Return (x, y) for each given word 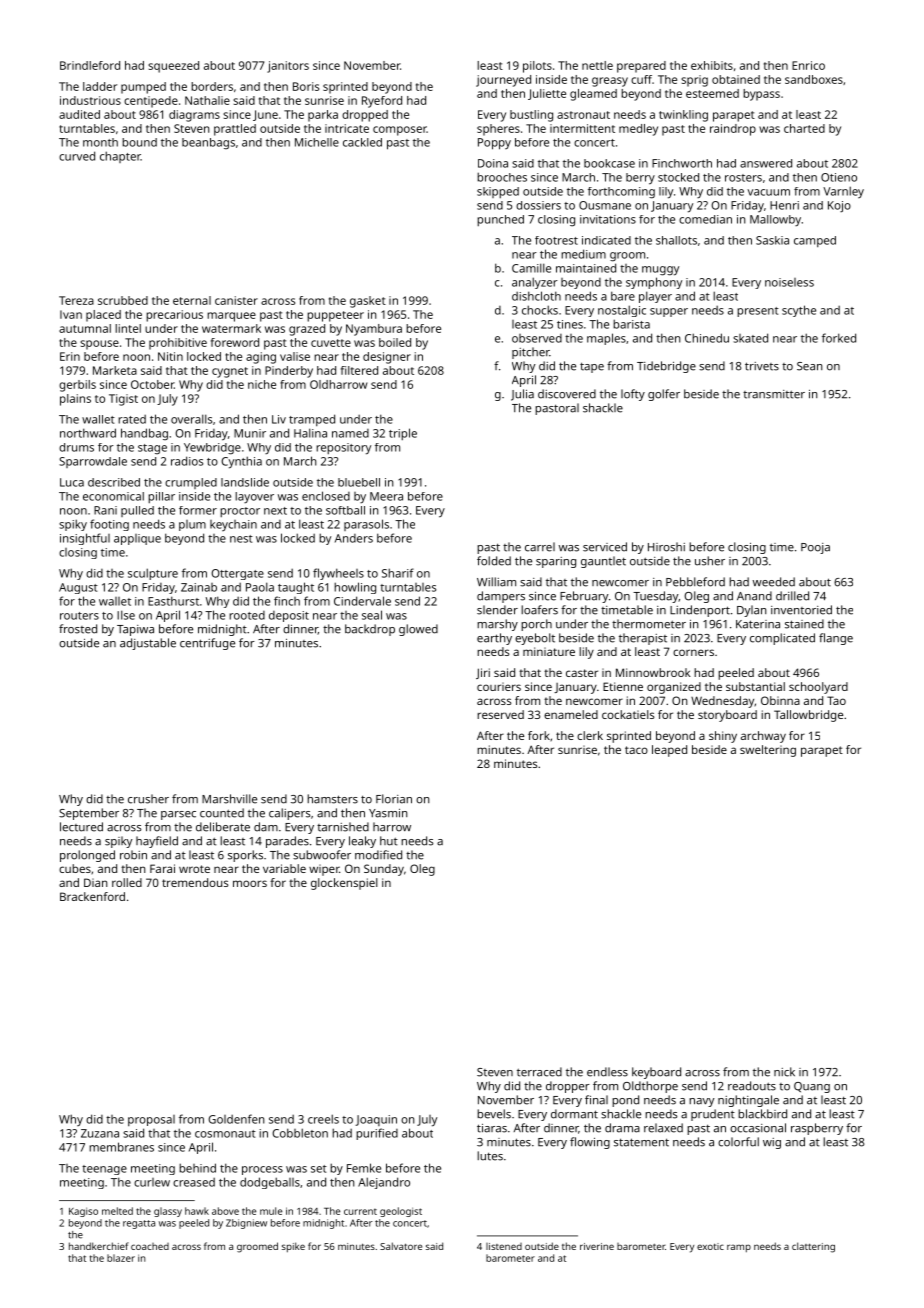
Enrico (808, 65)
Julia (522, 395)
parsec (178, 815)
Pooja (815, 548)
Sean (810, 366)
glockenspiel (344, 884)
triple (403, 434)
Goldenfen (236, 1119)
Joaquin (376, 1120)
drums (76, 447)
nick (784, 1072)
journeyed (503, 81)
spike (293, 1247)
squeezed (173, 67)
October (152, 384)
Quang (812, 1087)
